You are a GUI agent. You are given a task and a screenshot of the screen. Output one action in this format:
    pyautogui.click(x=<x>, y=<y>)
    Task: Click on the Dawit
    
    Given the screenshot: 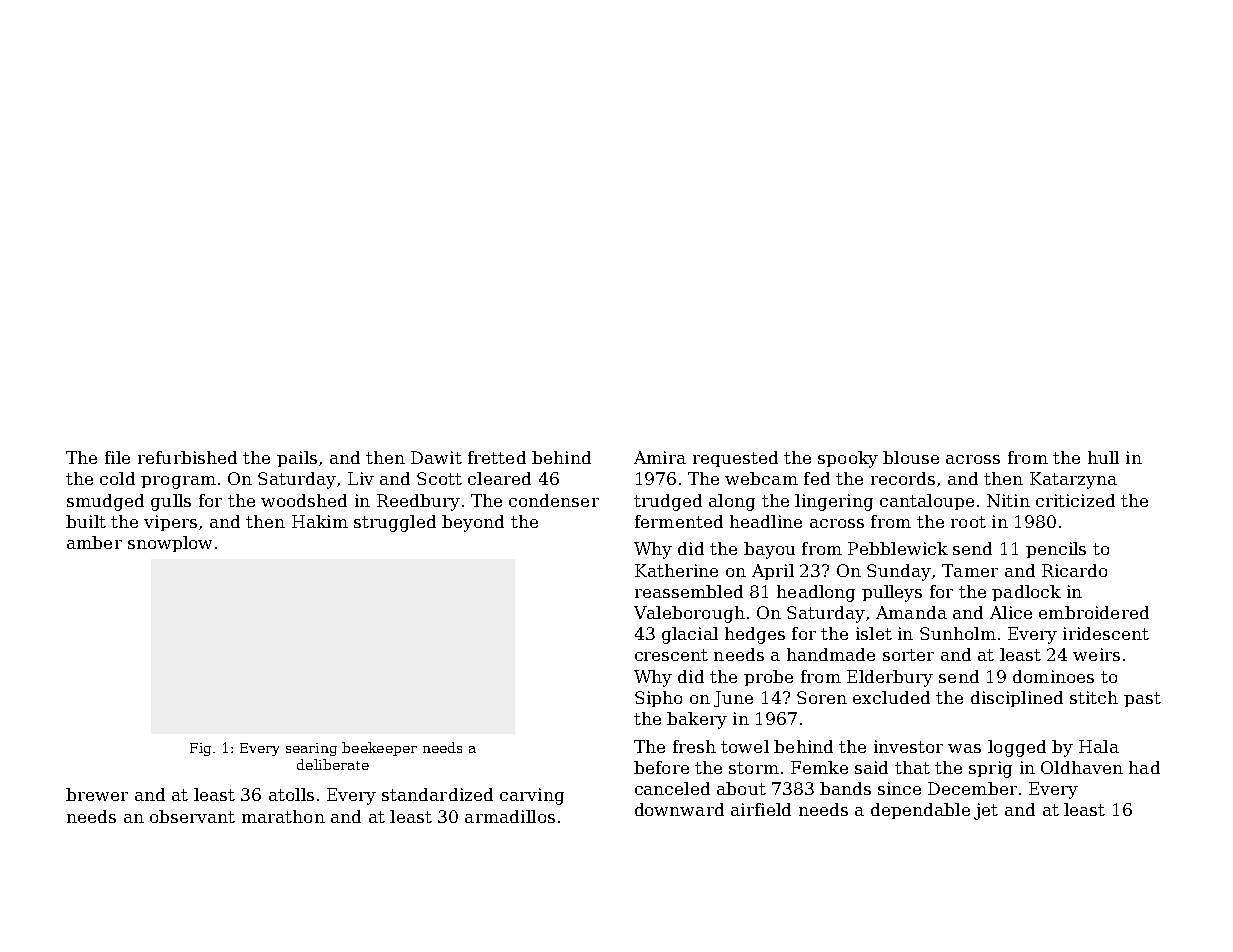 What is the action you would take?
    pyautogui.click(x=436, y=457)
